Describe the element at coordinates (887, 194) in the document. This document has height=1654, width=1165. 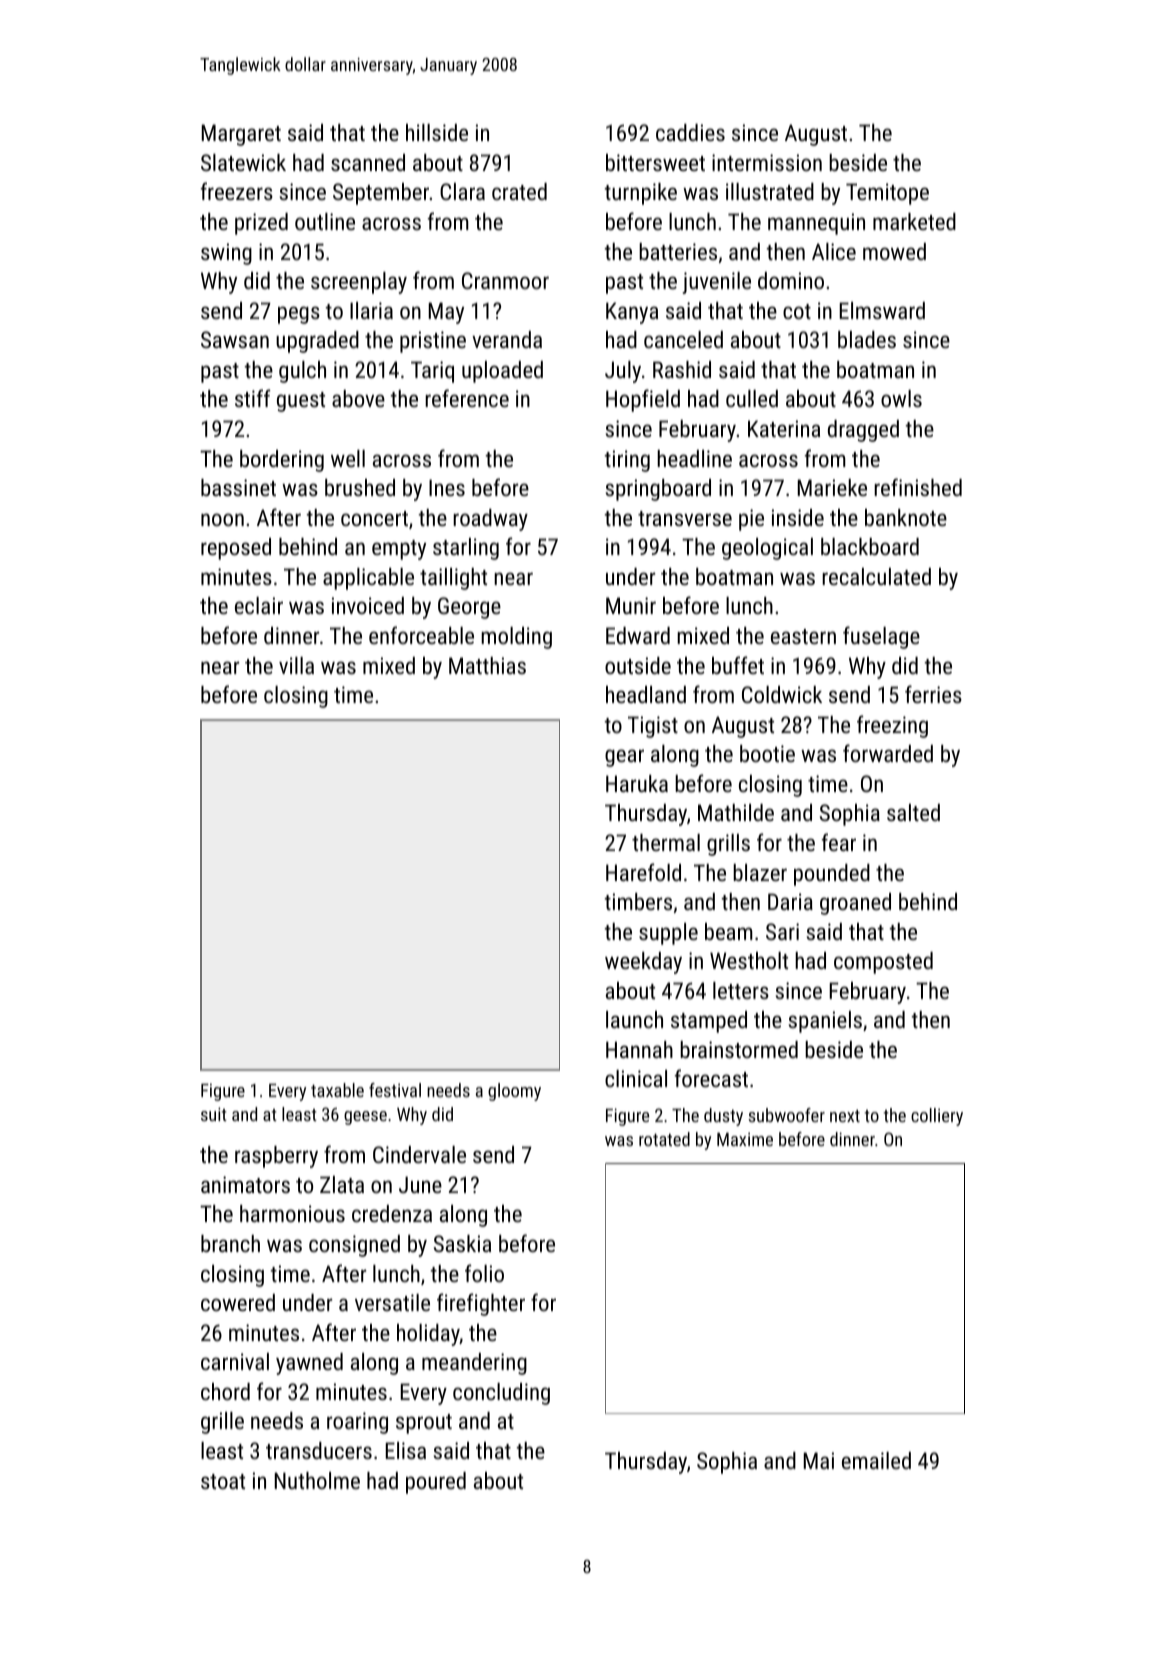
I see `Temitope` at that location.
